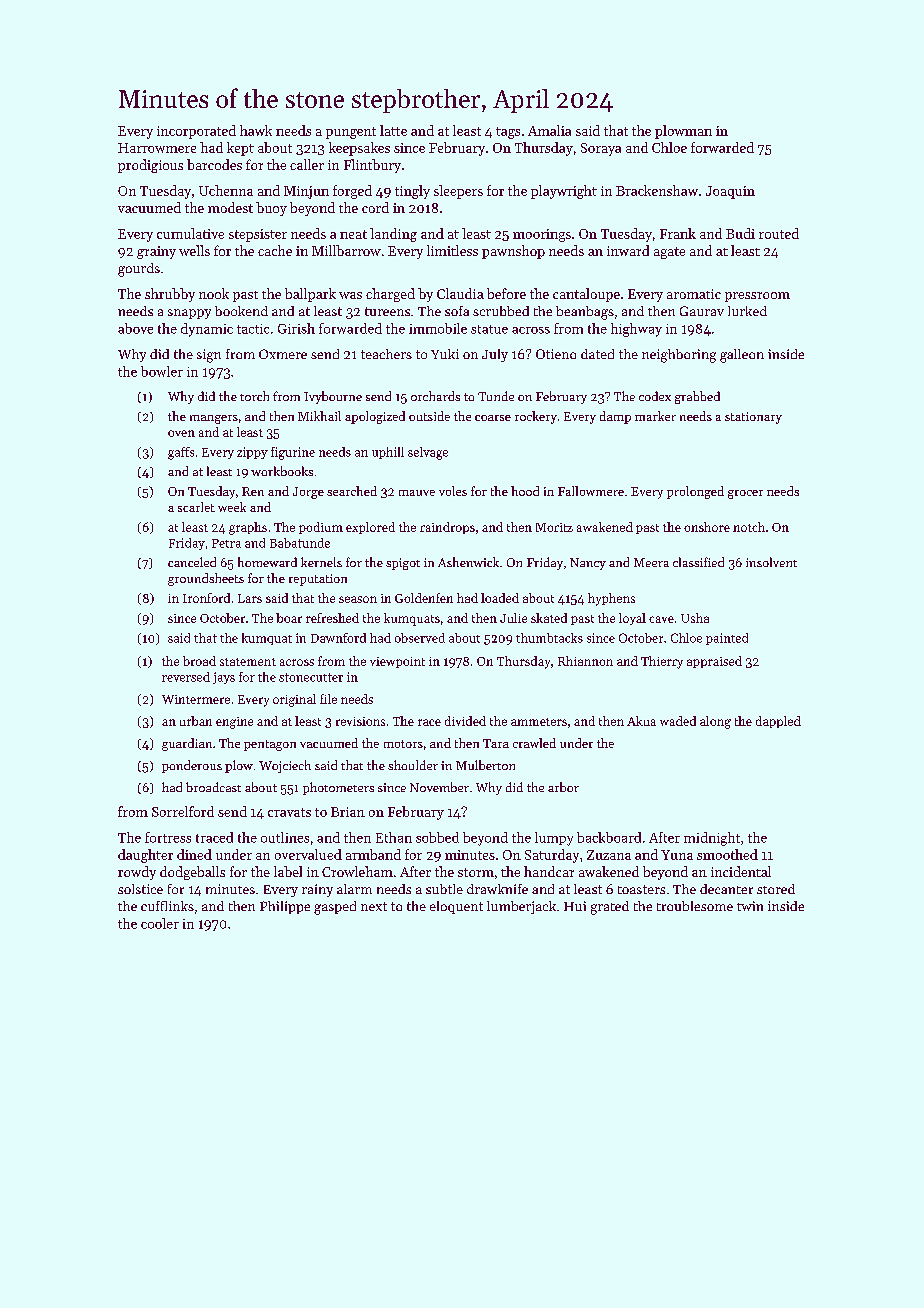 The image size is (924, 1308). I want to click on hawk, so click(256, 130).
